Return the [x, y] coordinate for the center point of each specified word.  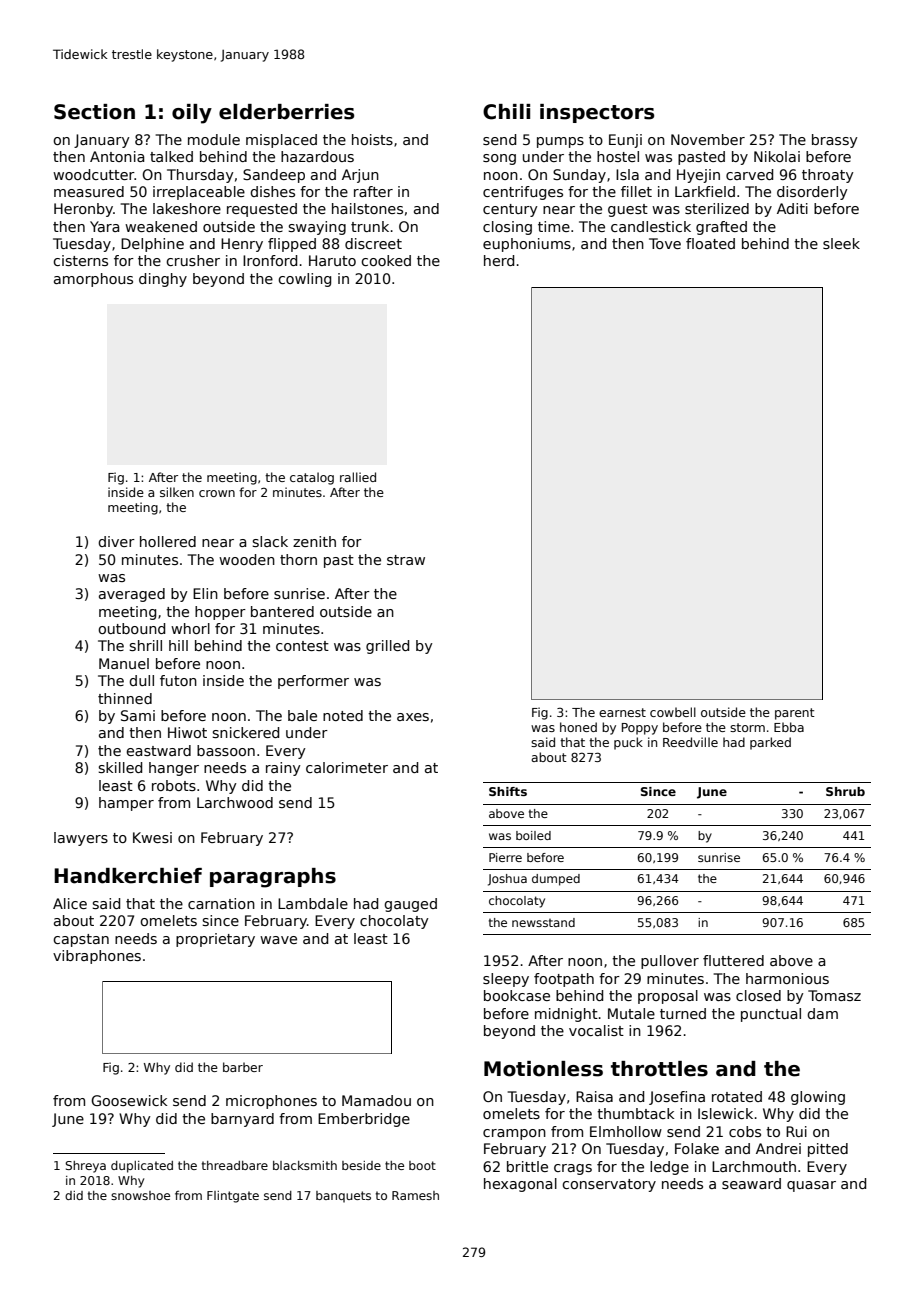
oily [192, 114]
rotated [737, 1096]
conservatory [609, 1185]
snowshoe [140, 1195]
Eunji [625, 141]
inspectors [597, 113]
